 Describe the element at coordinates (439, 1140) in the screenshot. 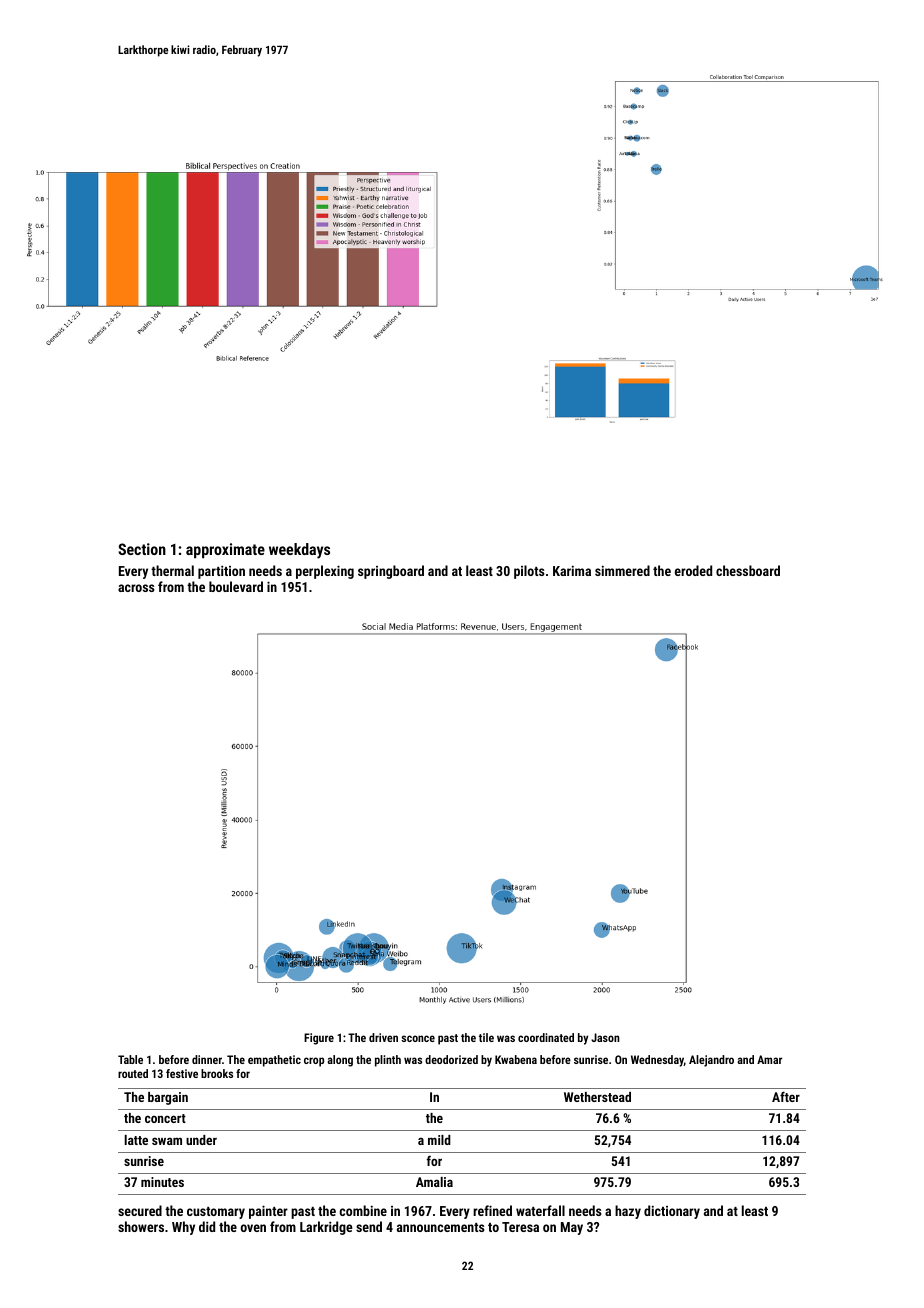

I see `mild` at that location.
